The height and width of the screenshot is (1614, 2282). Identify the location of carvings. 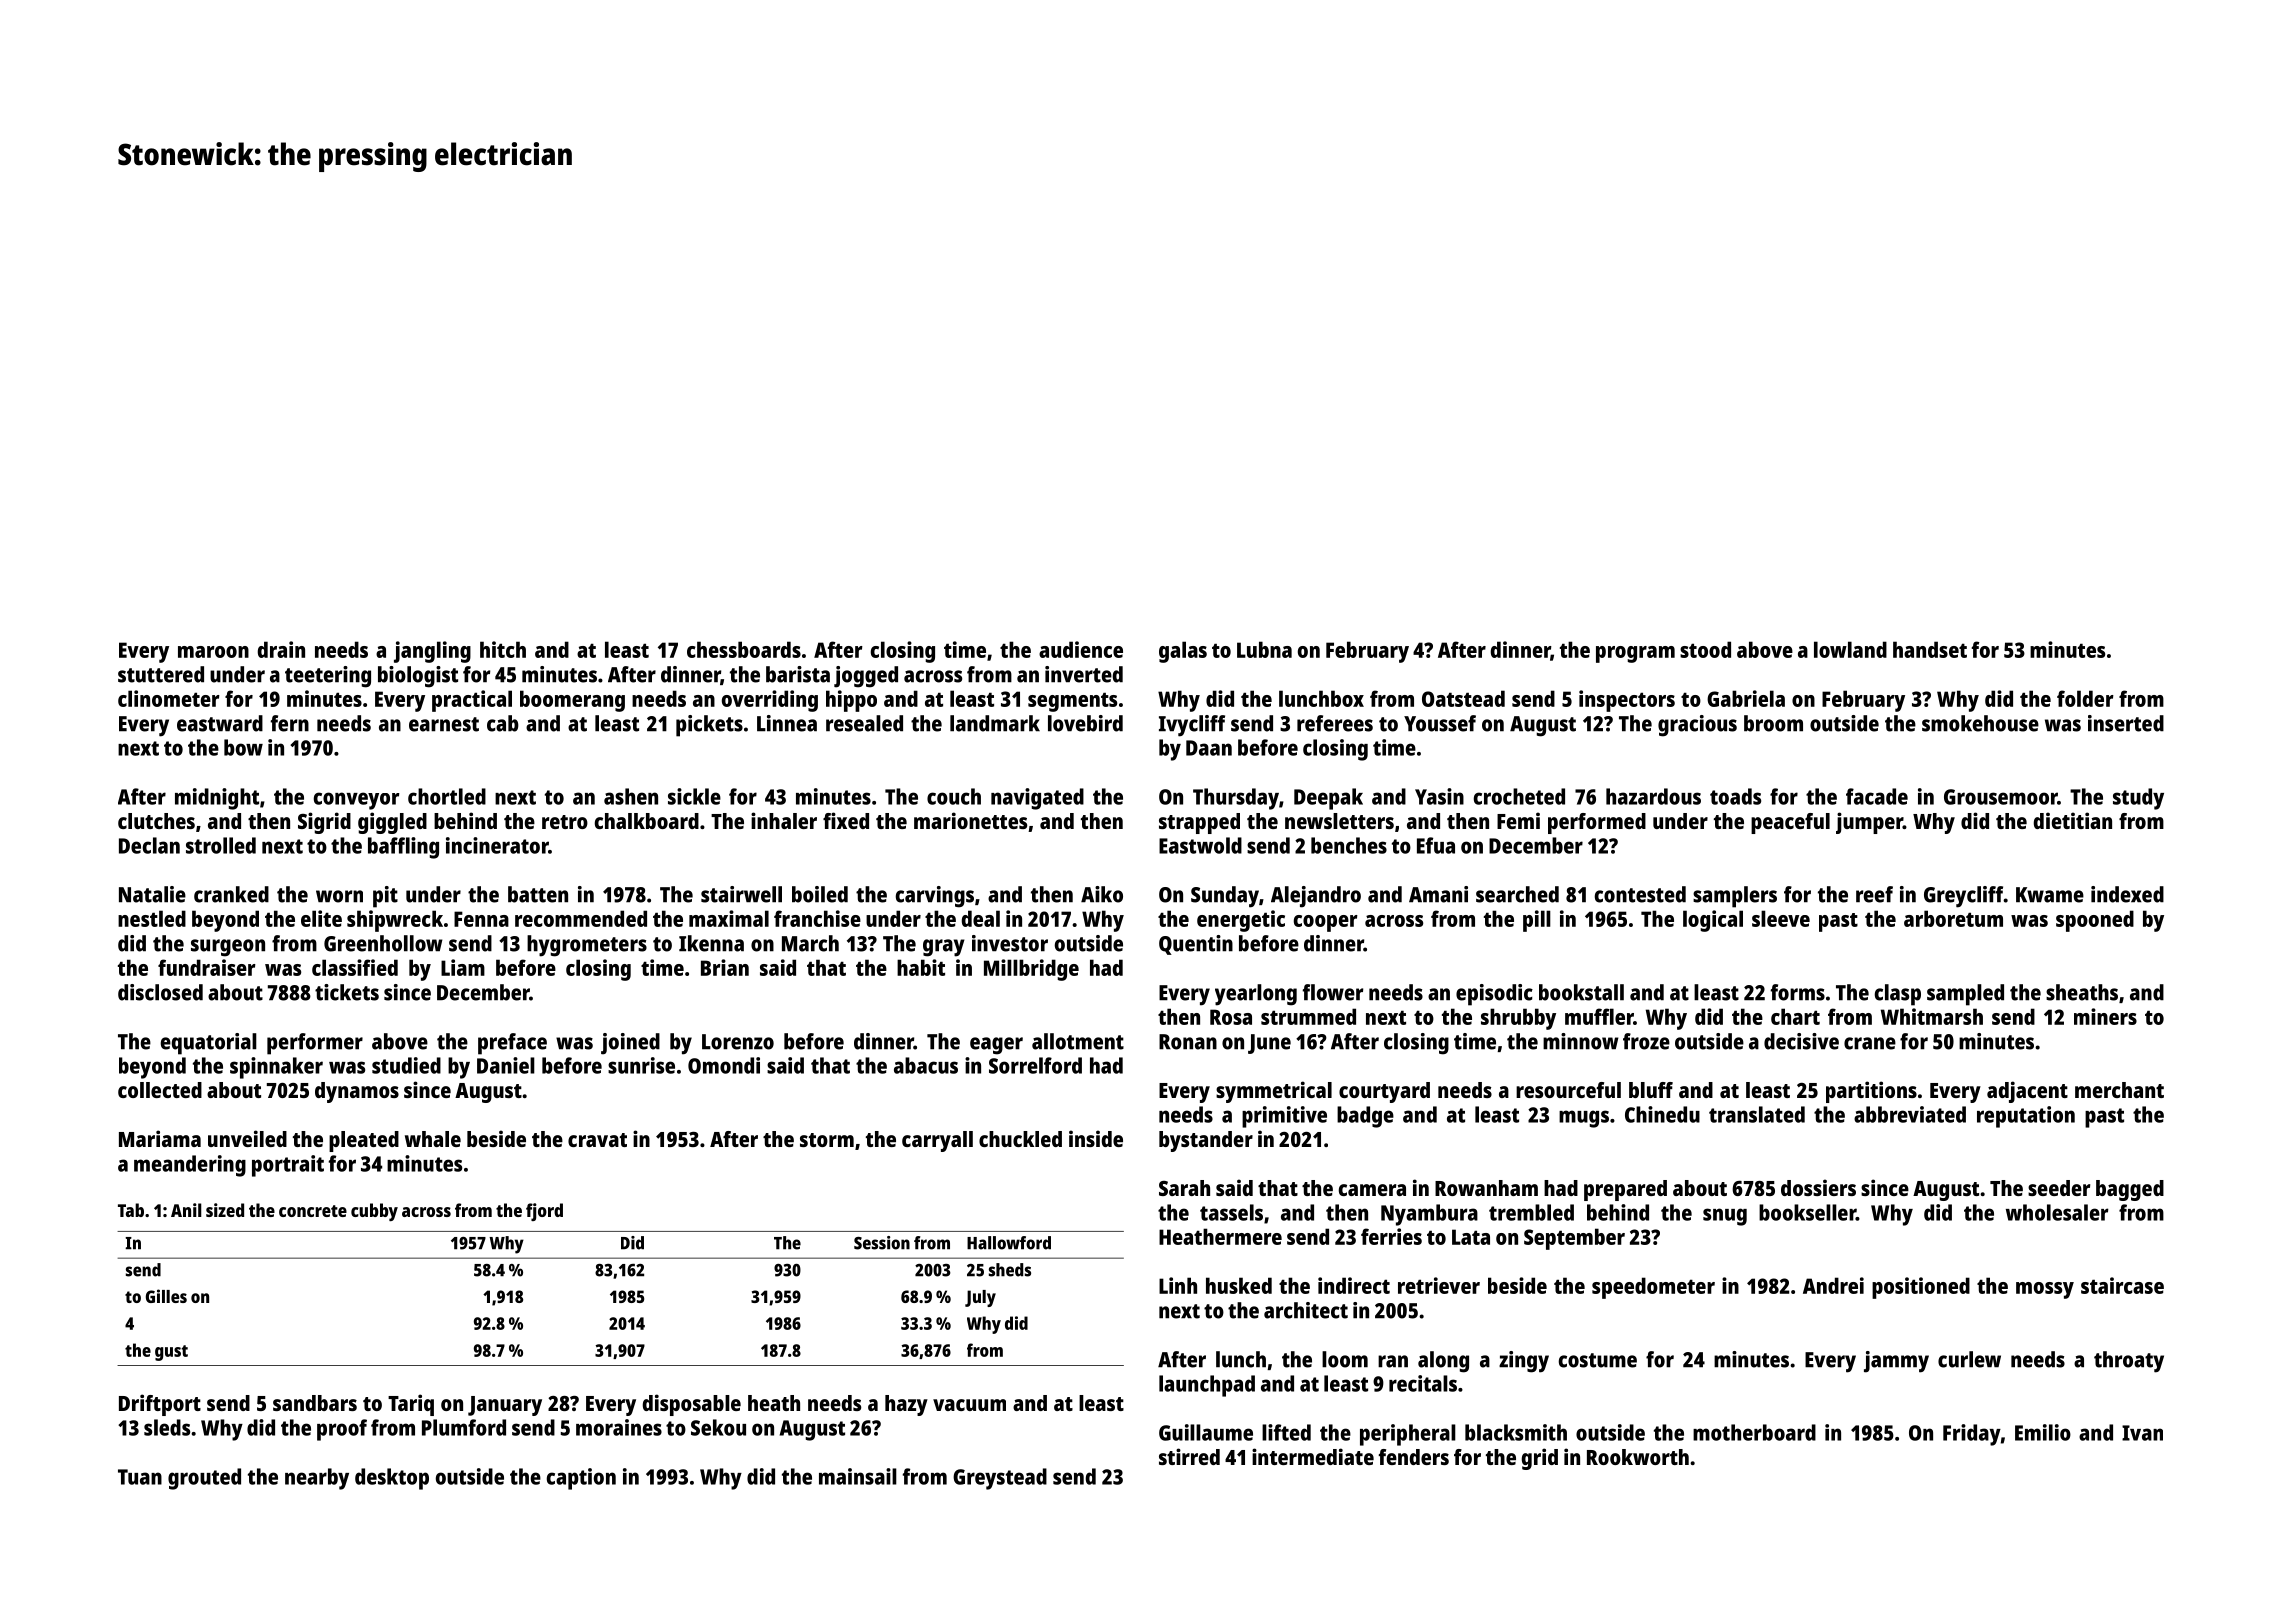
(935, 897).
